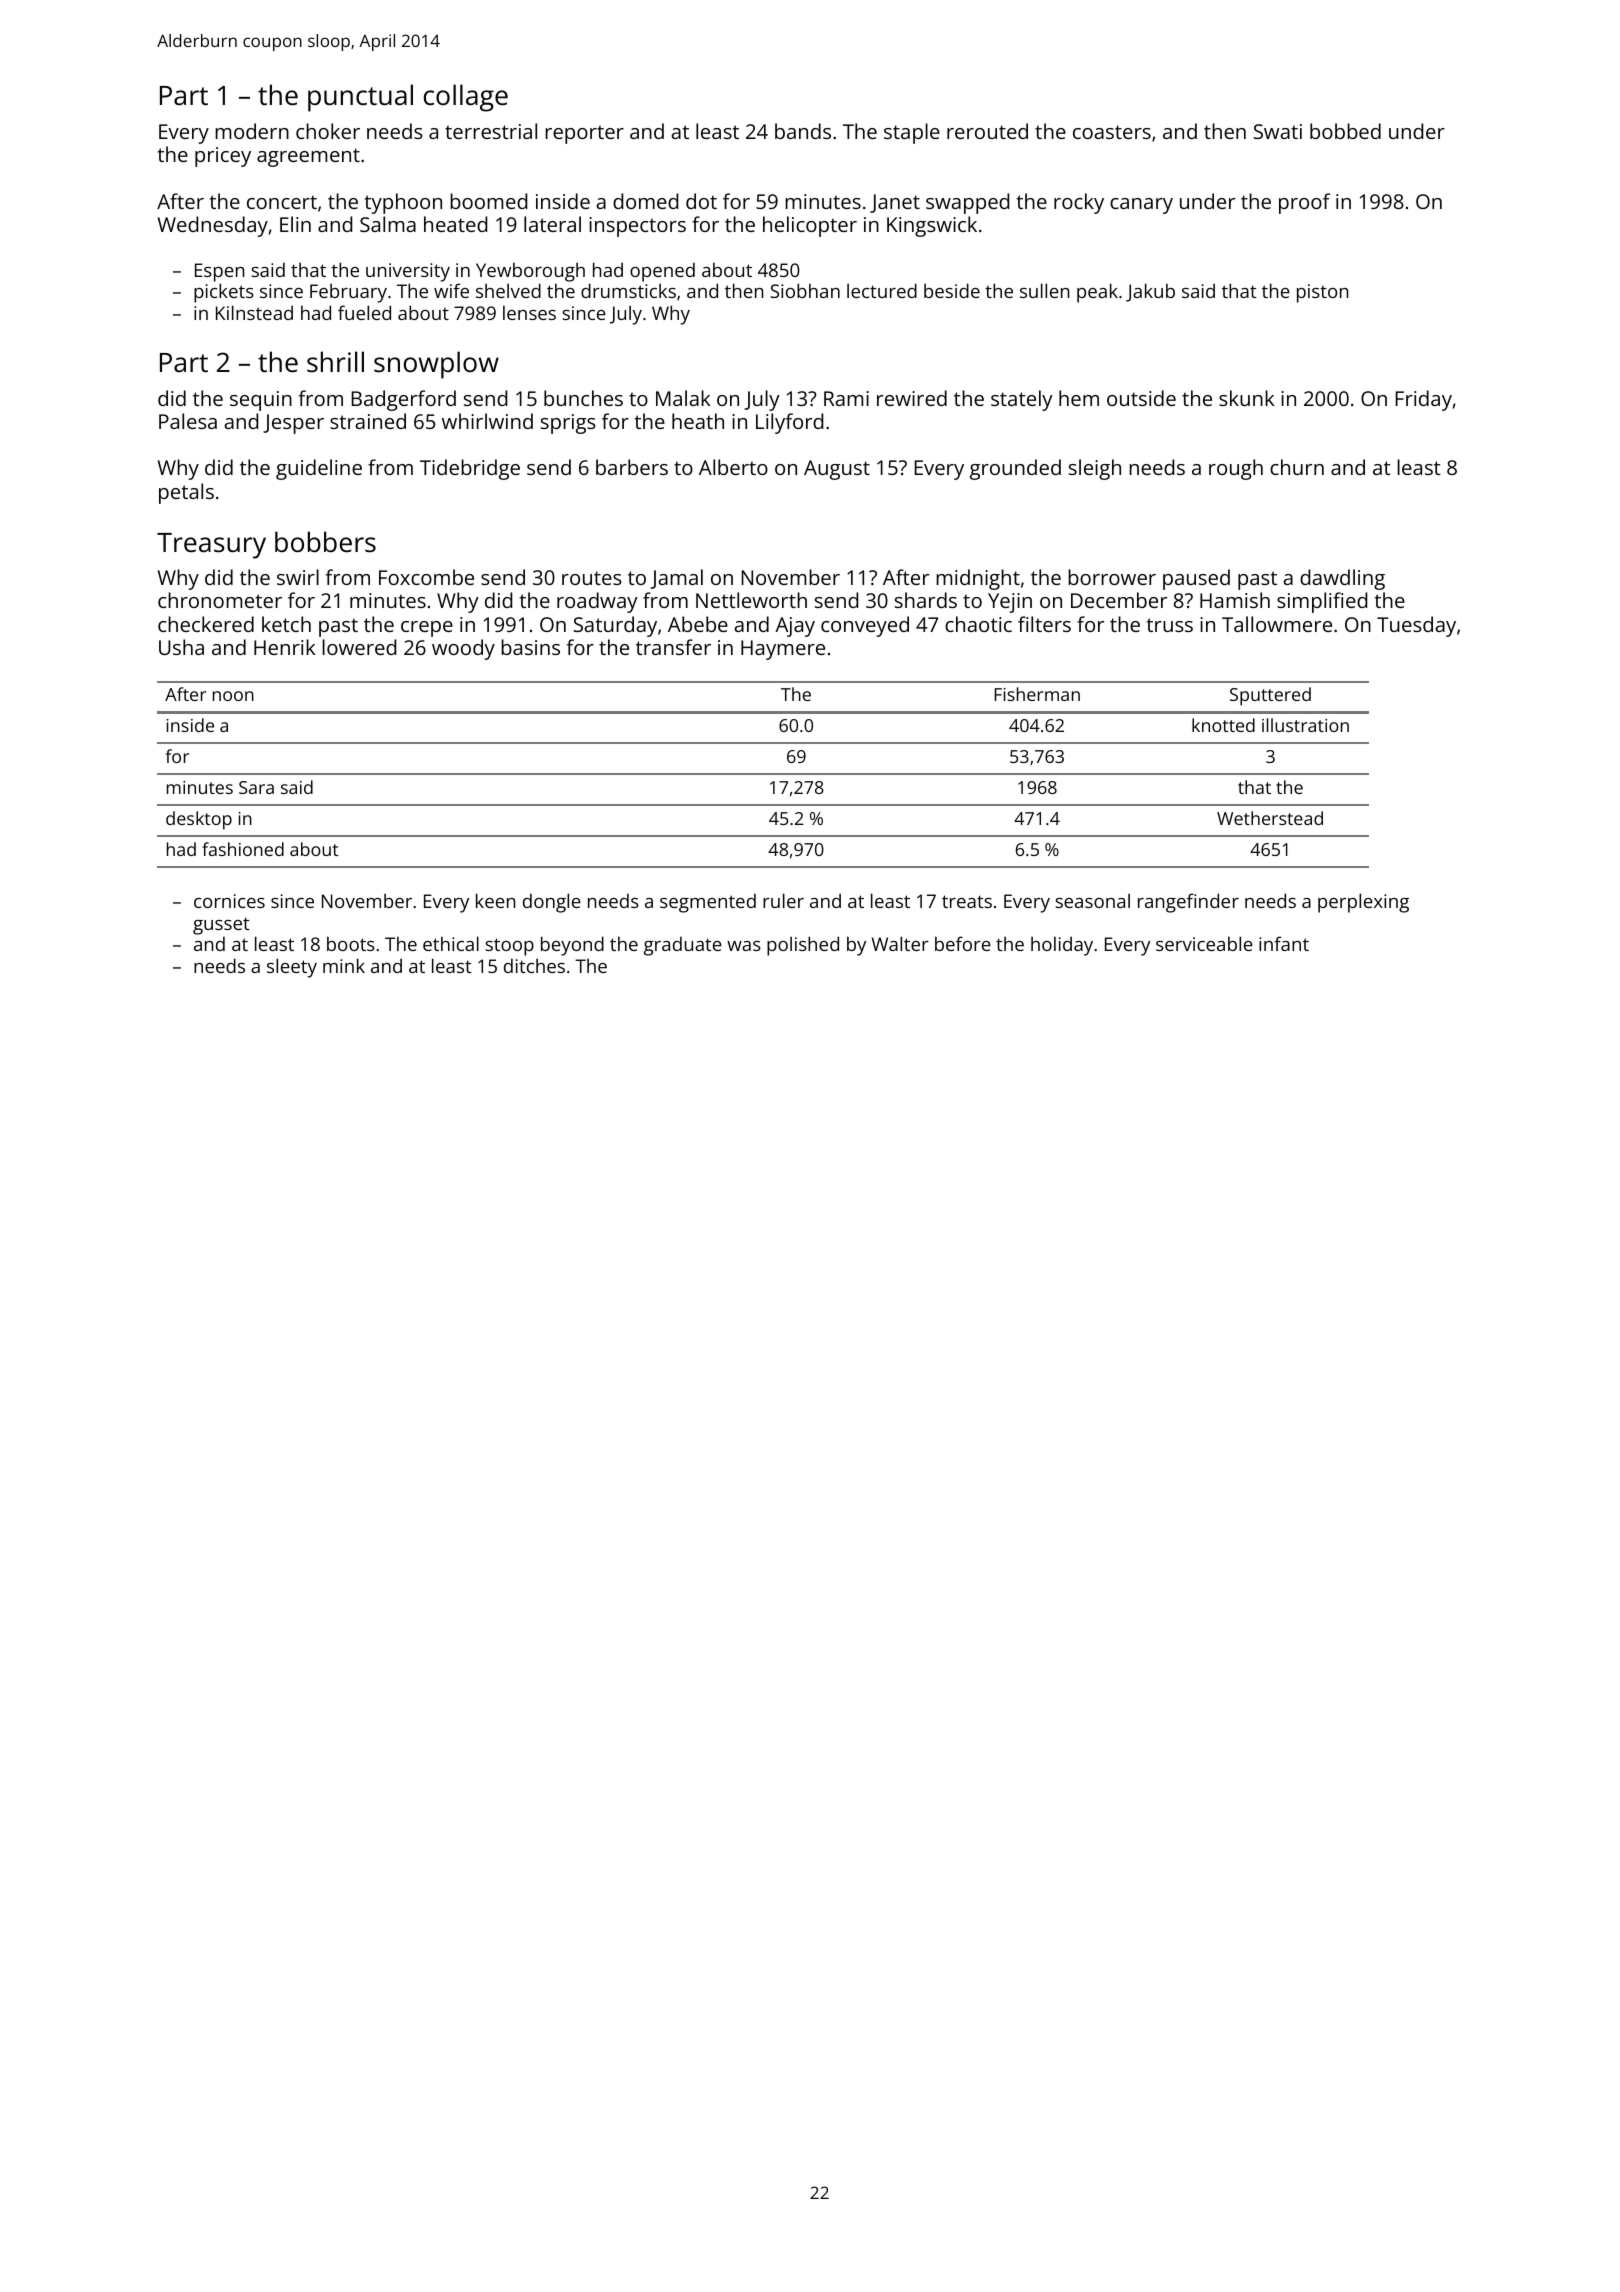 The height and width of the image is (2292, 1620). What do you see at coordinates (495, 900) in the image?
I see `keen` at bounding box center [495, 900].
